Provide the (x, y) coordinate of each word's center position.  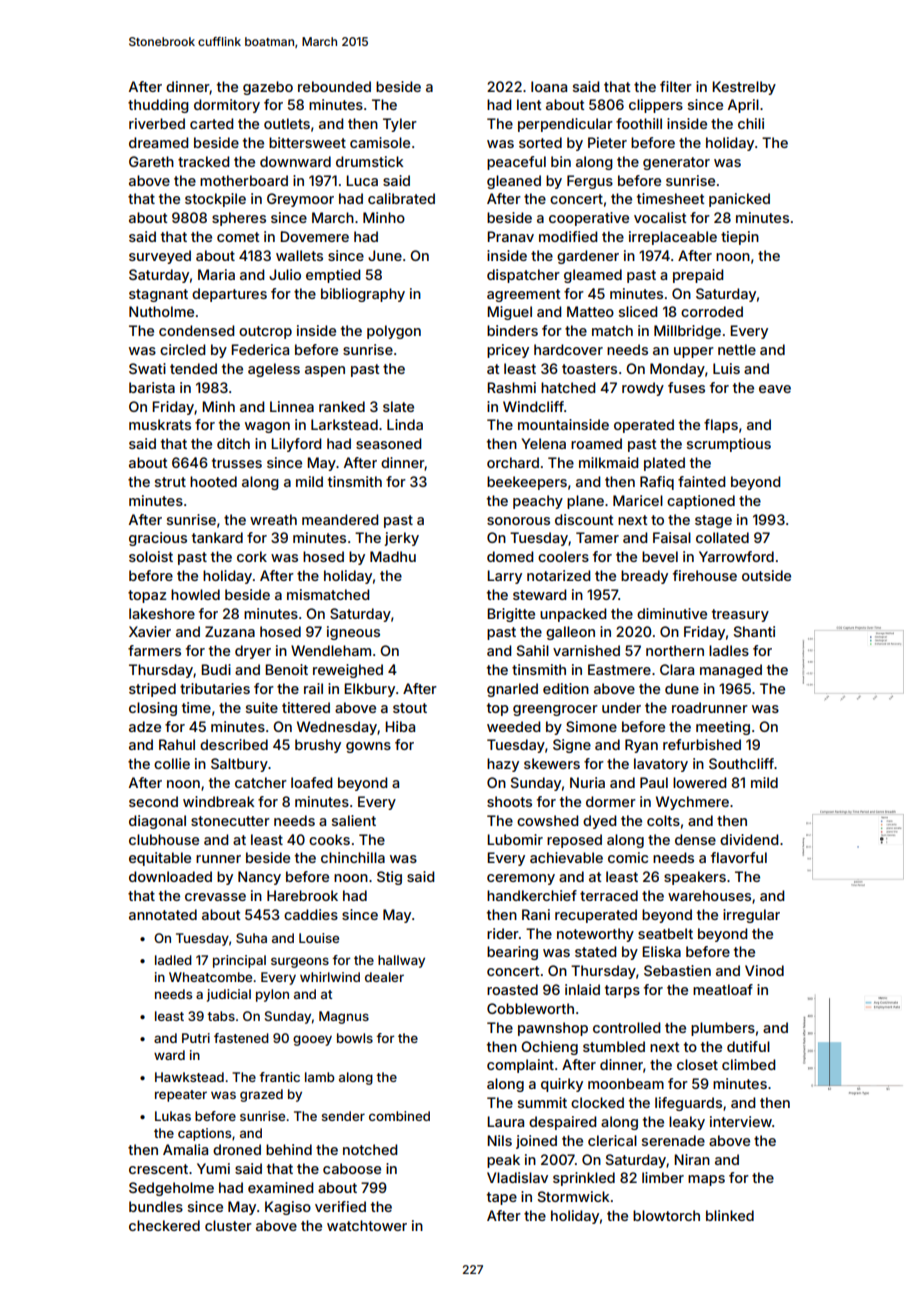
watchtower (367, 1225)
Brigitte (511, 615)
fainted (702, 481)
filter (676, 86)
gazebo (268, 88)
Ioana (549, 86)
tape (502, 1198)
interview (741, 1121)
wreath (273, 519)
